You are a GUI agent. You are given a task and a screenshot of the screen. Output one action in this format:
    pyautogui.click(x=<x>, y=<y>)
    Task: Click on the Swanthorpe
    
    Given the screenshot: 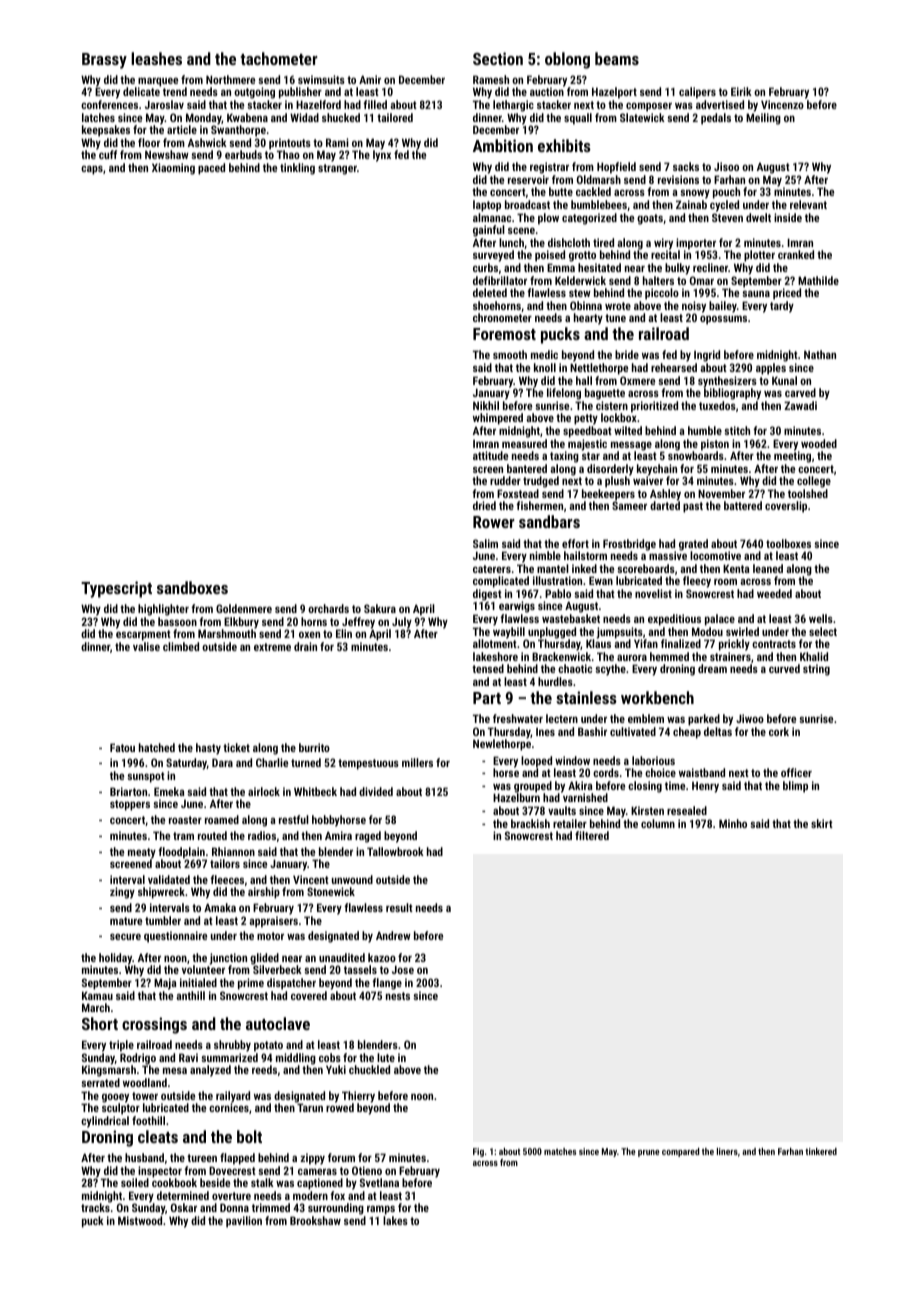 What is the action you would take?
    pyautogui.click(x=238, y=131)
